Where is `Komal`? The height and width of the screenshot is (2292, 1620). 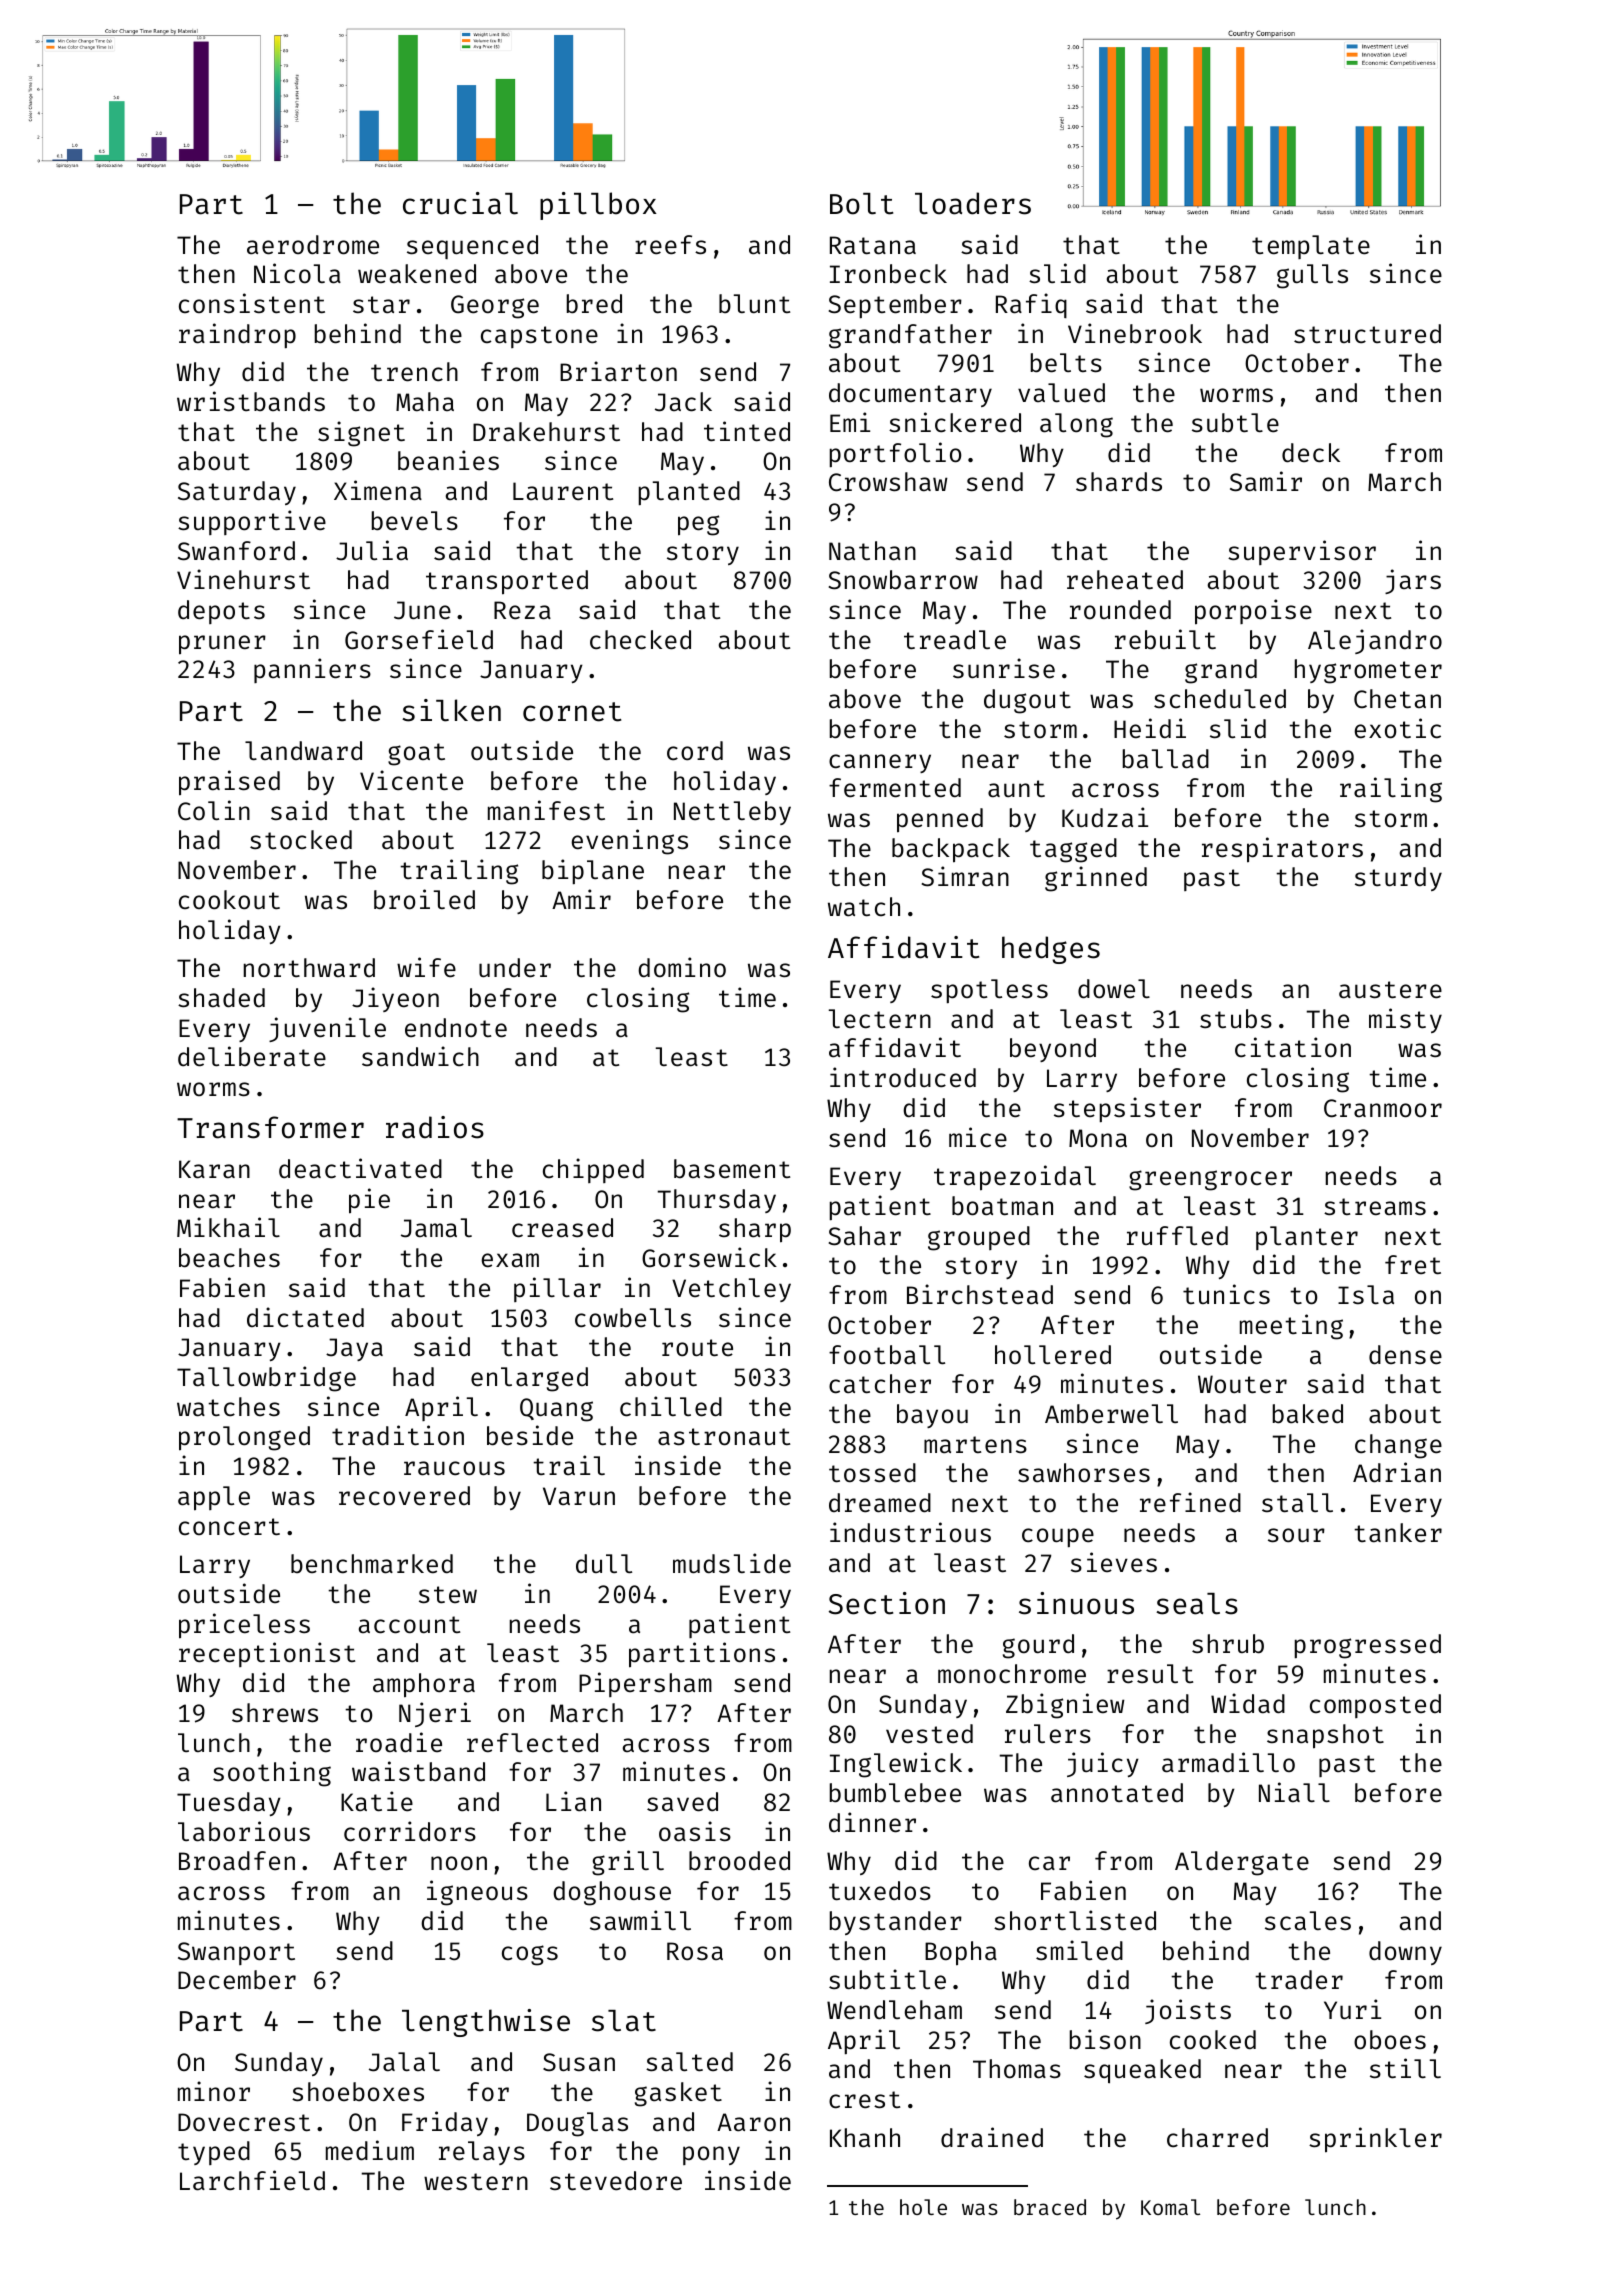
Komal is located at coordinates (1170, 2207).
